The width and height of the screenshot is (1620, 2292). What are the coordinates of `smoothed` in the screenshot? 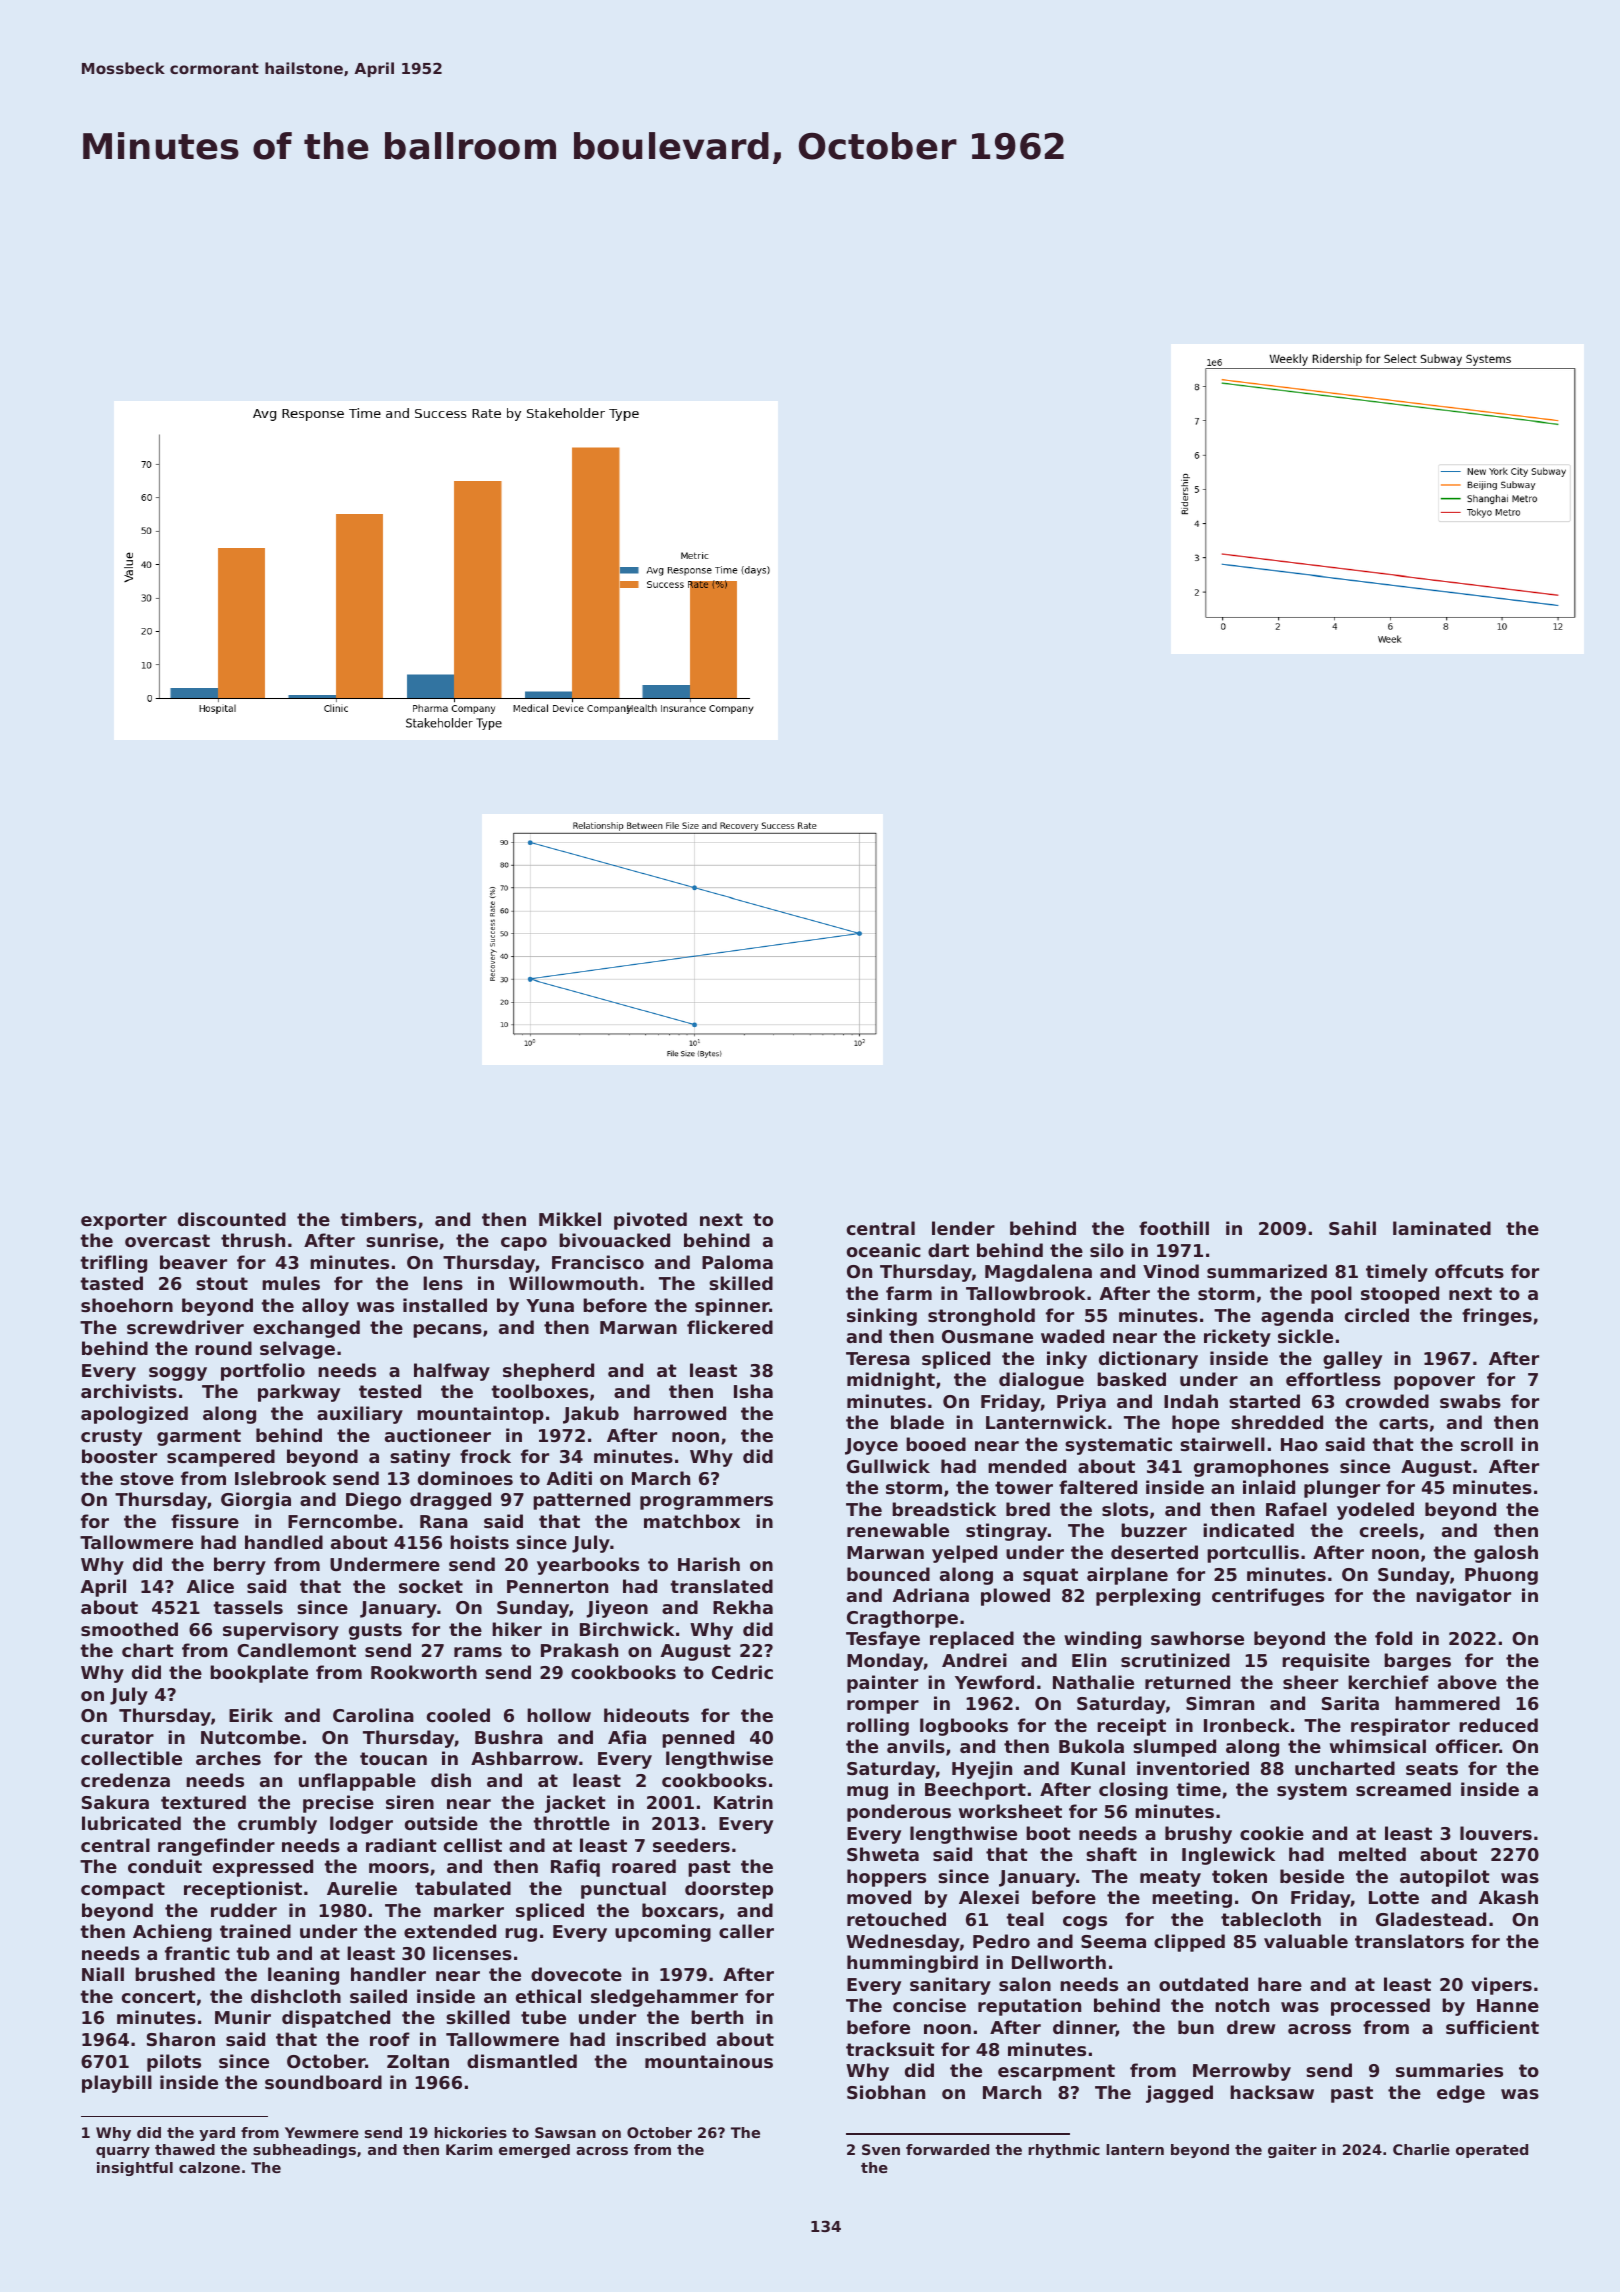 It's located at (129, 1629).
